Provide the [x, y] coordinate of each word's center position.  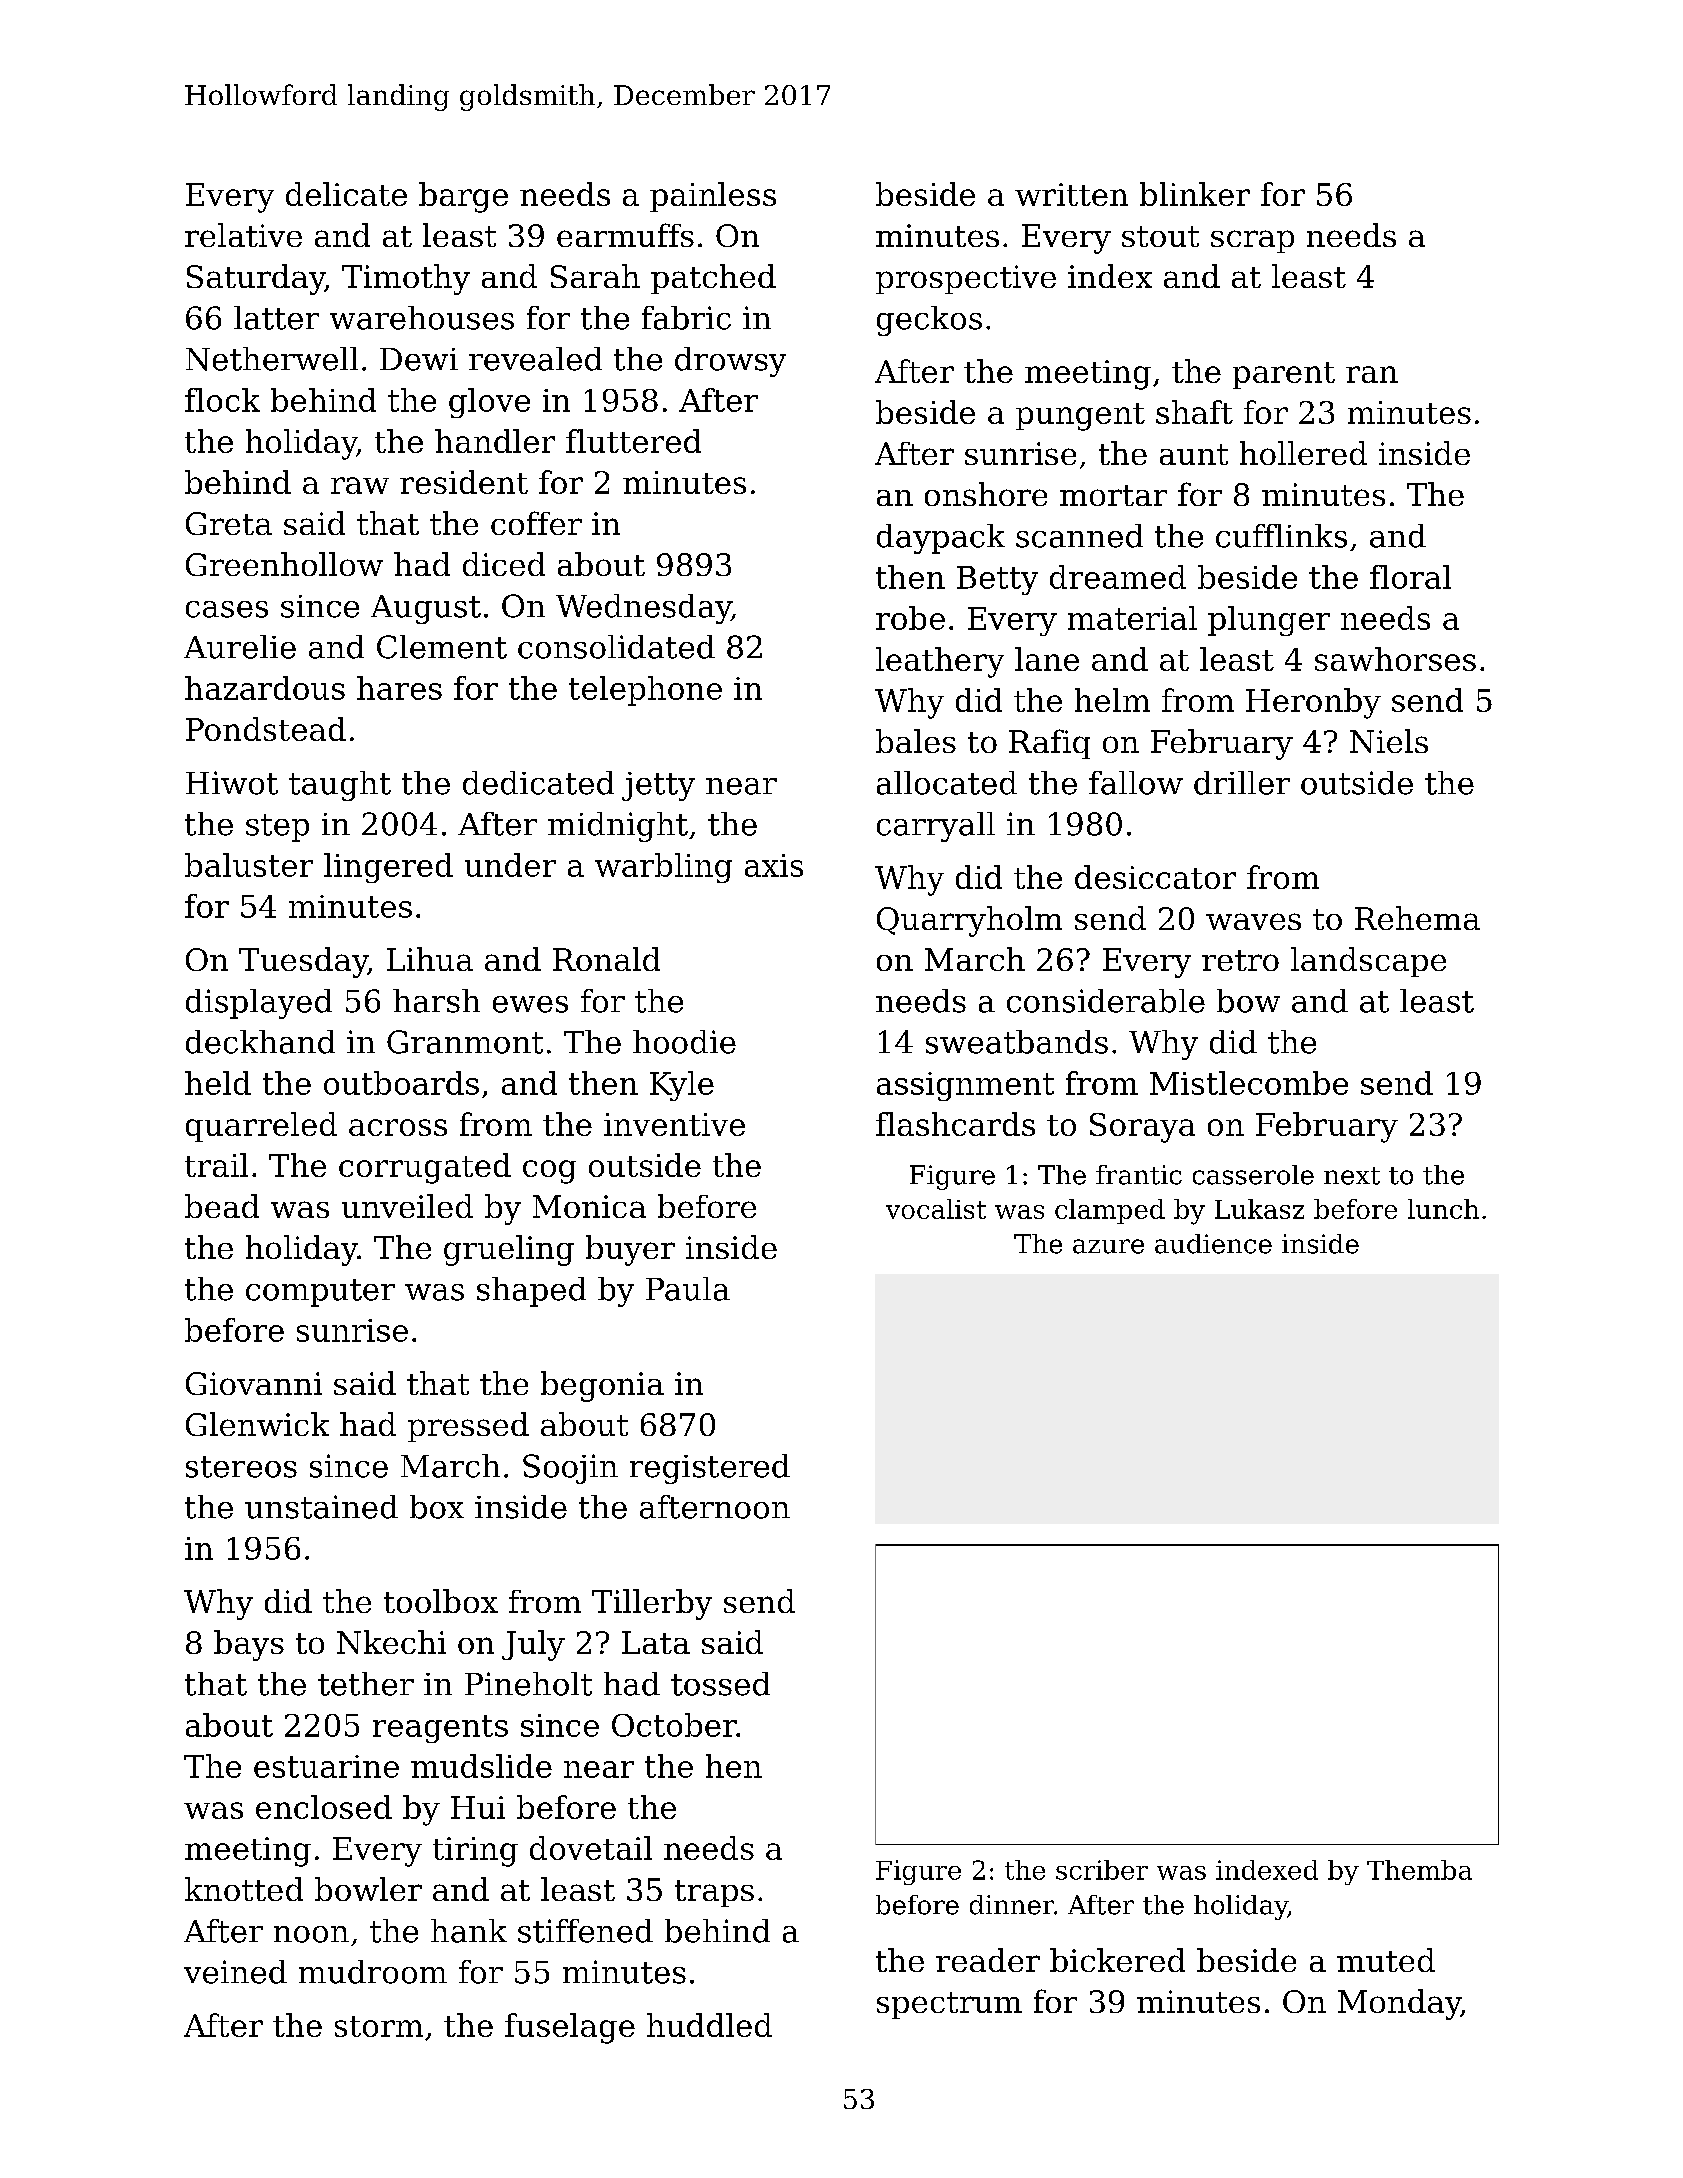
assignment [965, 1086]
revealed [535, 359]
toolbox [441, 1601]
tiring [475, 1852]
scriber [1102, 1870]
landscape [1368, 962]
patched [713, 279]
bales [916, 741]
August [426, 609]
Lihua [430, 959]
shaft [1194, 412]
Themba [1419, 1870]
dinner [1012, 1905]
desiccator [1155, 877]
